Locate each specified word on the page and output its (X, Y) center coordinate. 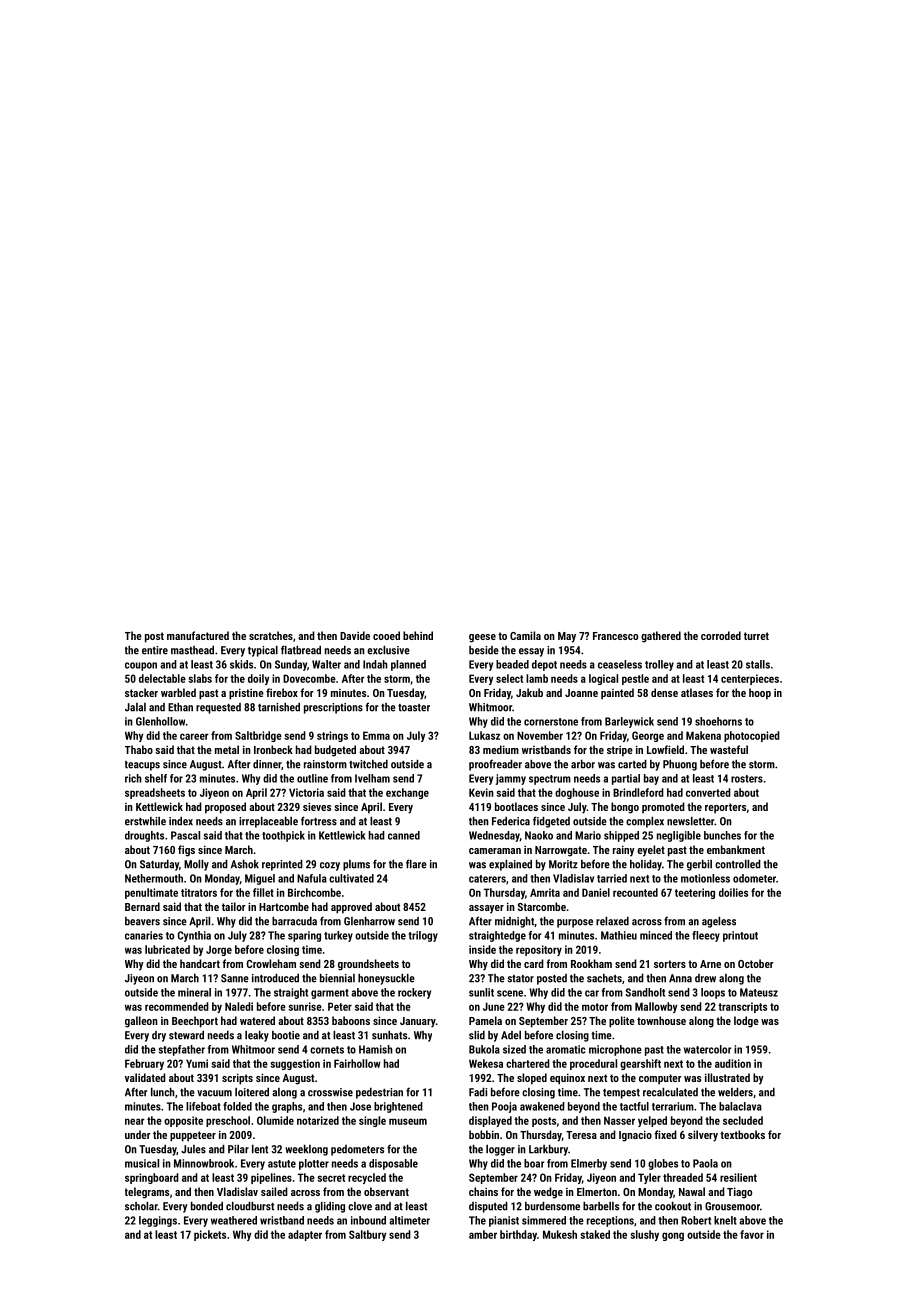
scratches (271, 635)
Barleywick (629, 722)
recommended (177, 1006)
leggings (158, 1221)
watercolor (708, 1049)
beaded (512, 664)
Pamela (485, 1020)
